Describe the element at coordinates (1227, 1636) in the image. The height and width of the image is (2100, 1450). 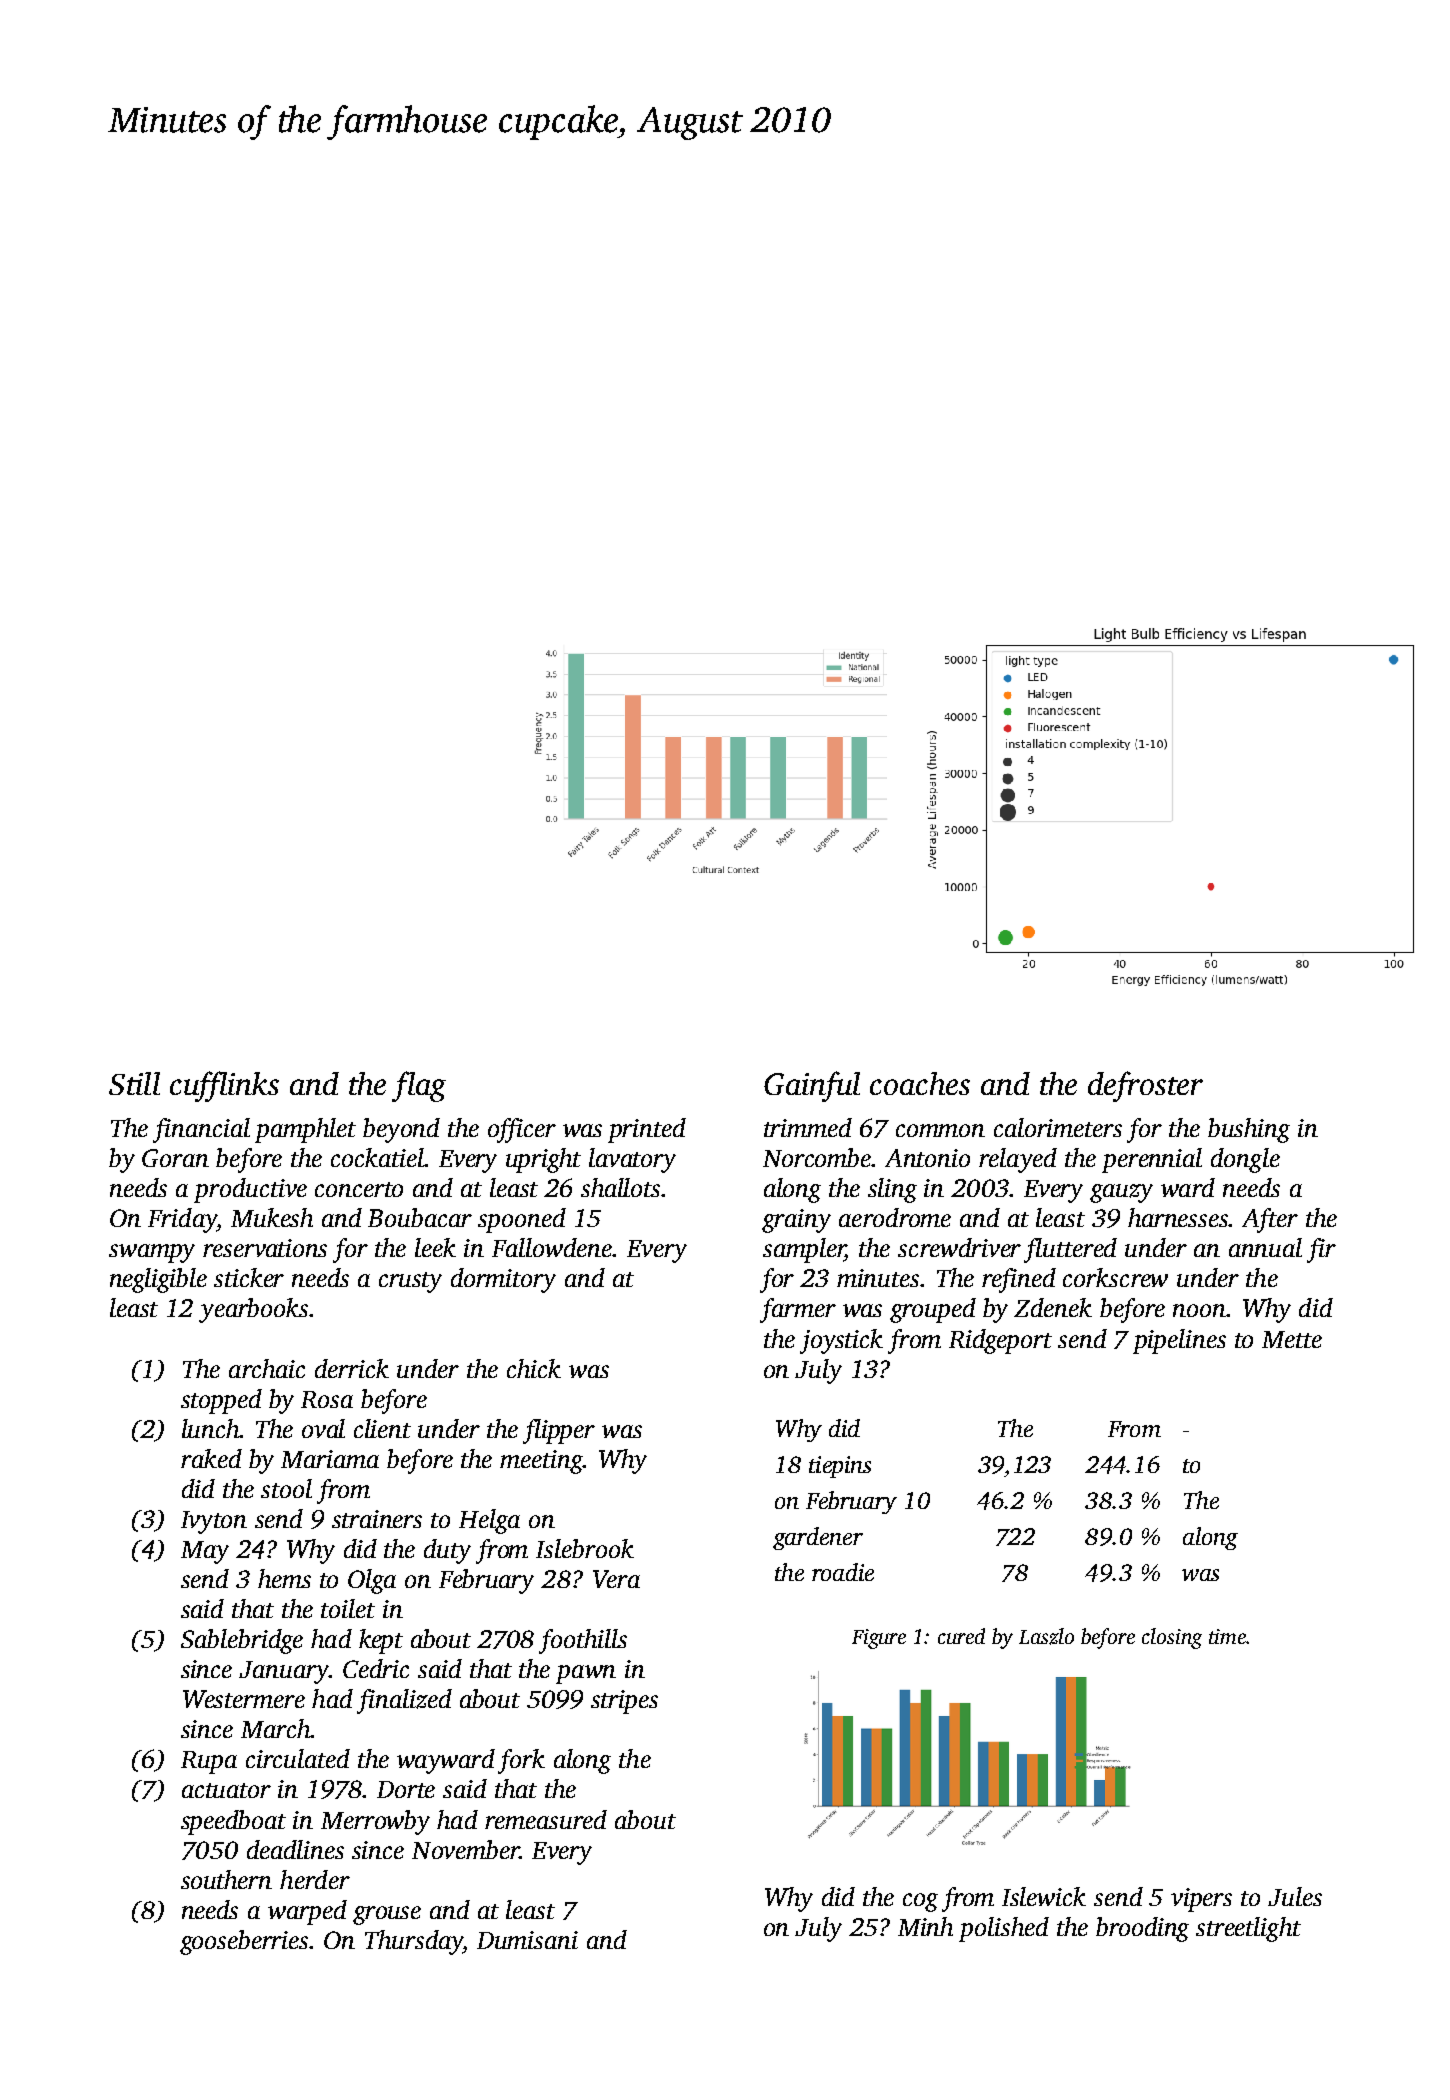
I see `time` at that location.
